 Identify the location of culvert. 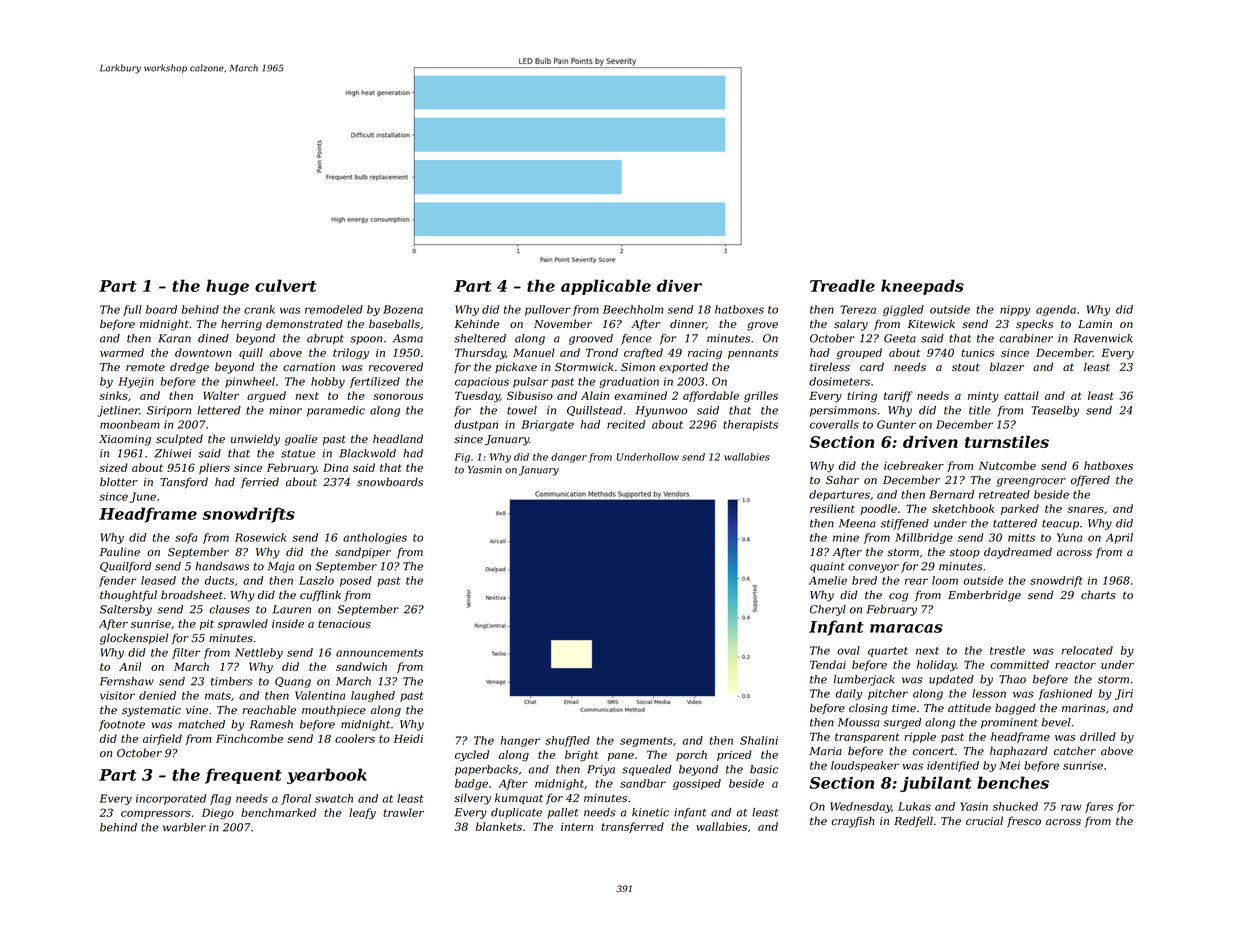
(285, 285).
